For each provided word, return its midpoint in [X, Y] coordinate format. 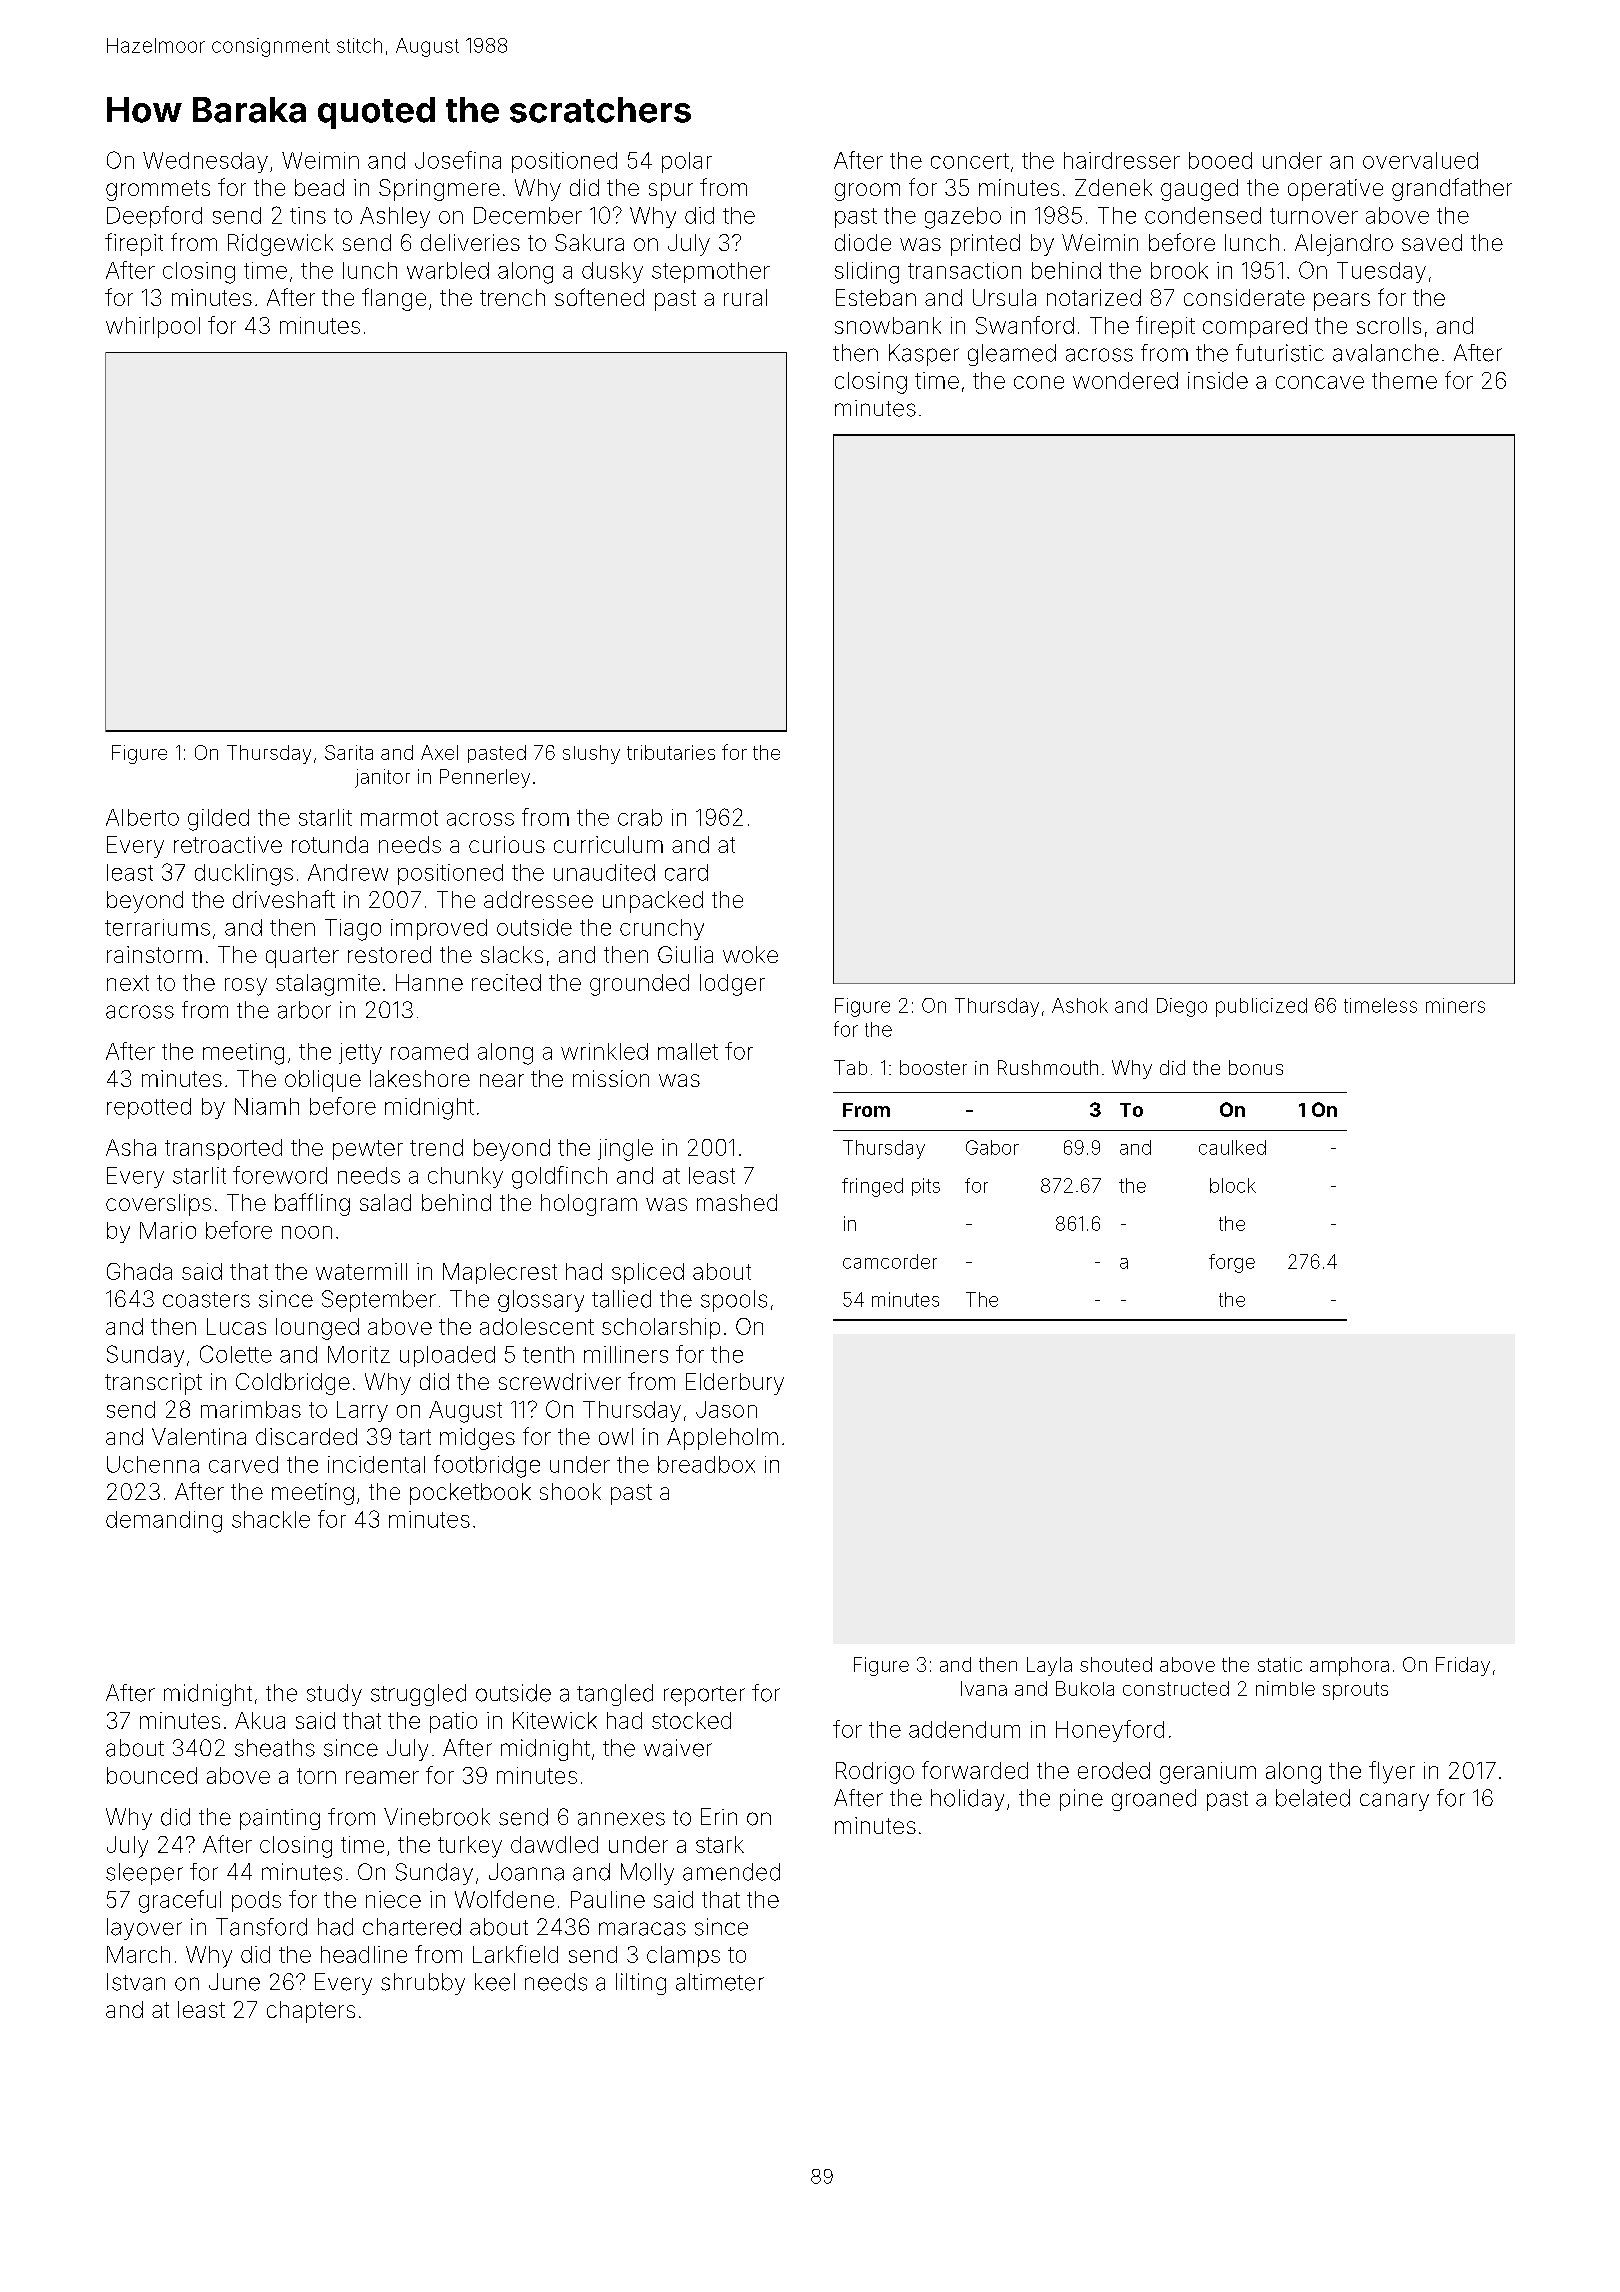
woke [750, 954]
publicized [1261, 1007]
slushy [591, 754]
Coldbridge [293, 1384]
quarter [302, 957]
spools [734, 1301]
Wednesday [205, 162]
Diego [1182, 1007]
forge [1232, 1263]
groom [867, 192]
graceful [180, 1901]
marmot [399, 818]
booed [1220, 160]
